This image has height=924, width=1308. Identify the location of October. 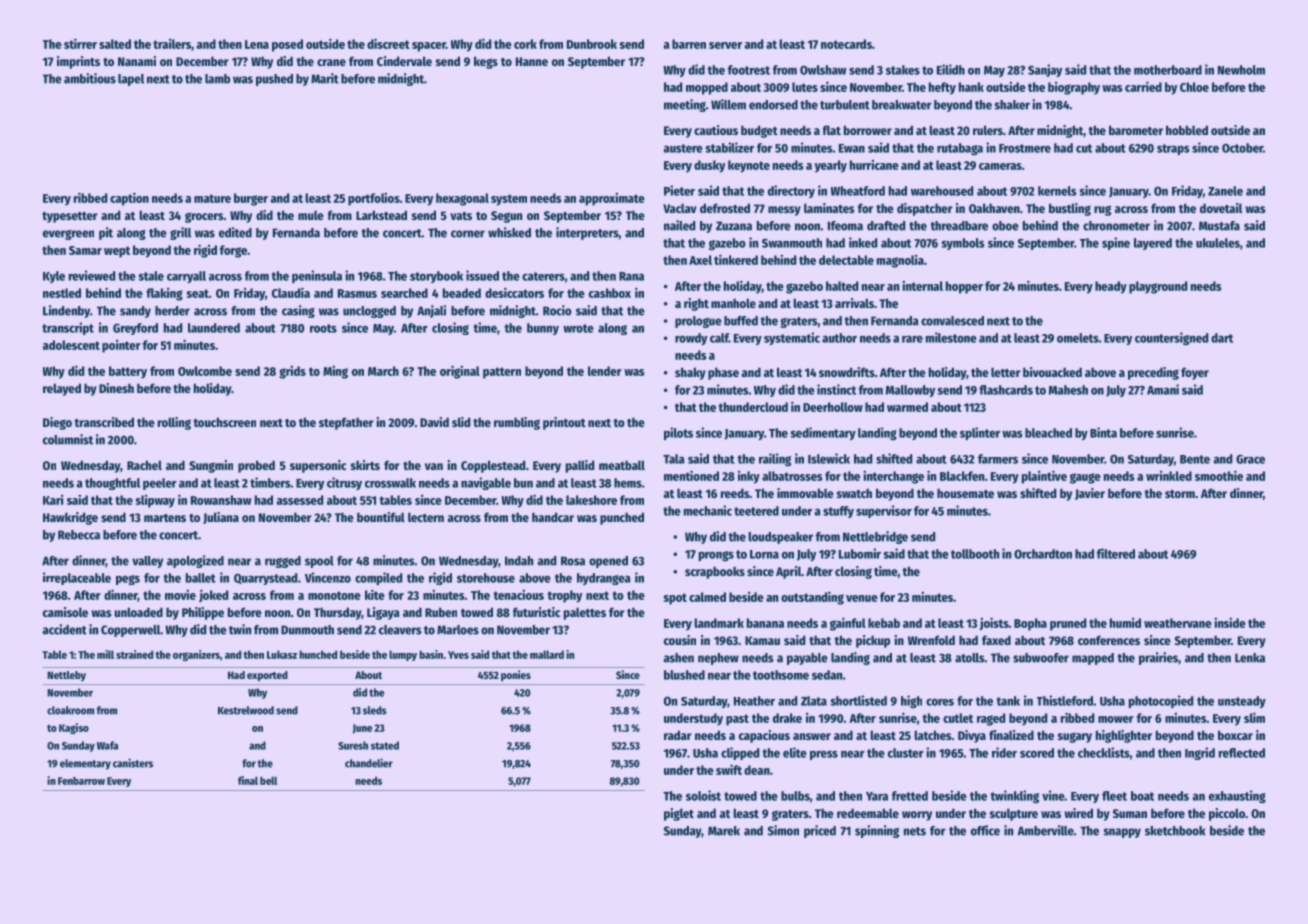
(1242, 148).
